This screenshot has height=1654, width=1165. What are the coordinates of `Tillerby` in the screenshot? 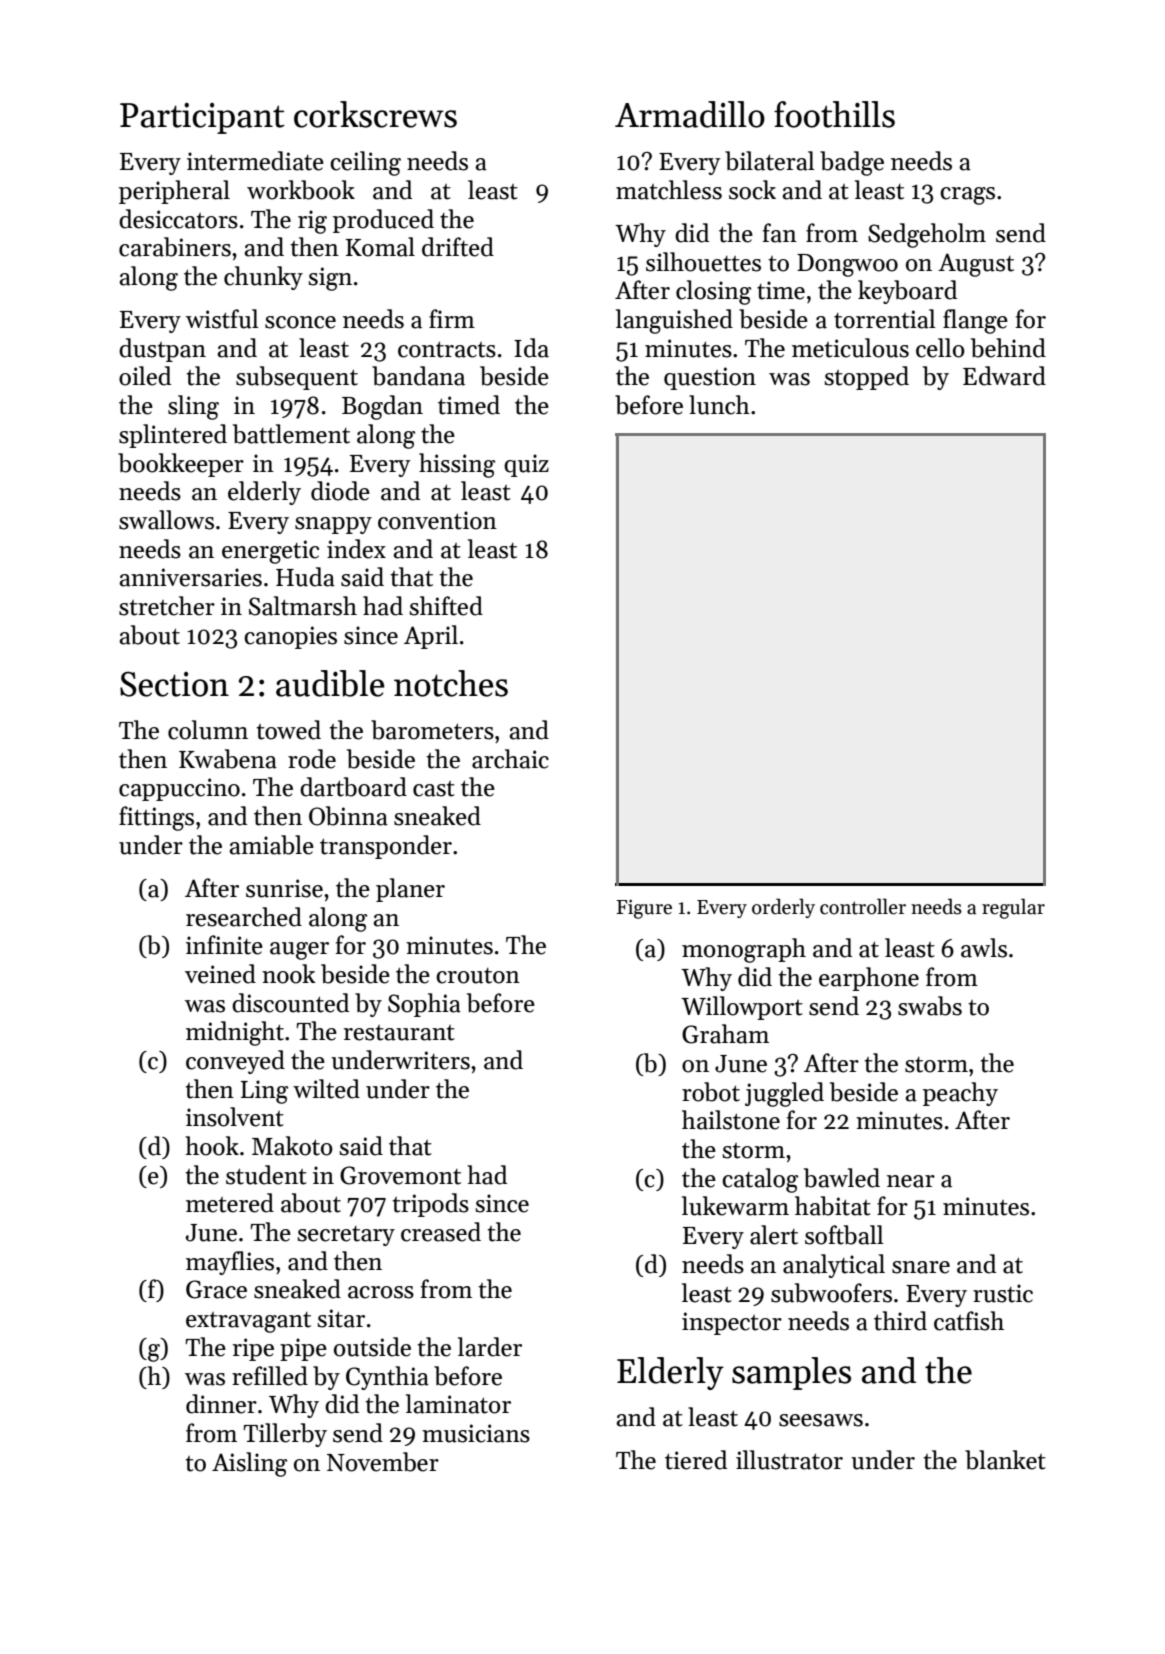 It's located at (285, 1435).
